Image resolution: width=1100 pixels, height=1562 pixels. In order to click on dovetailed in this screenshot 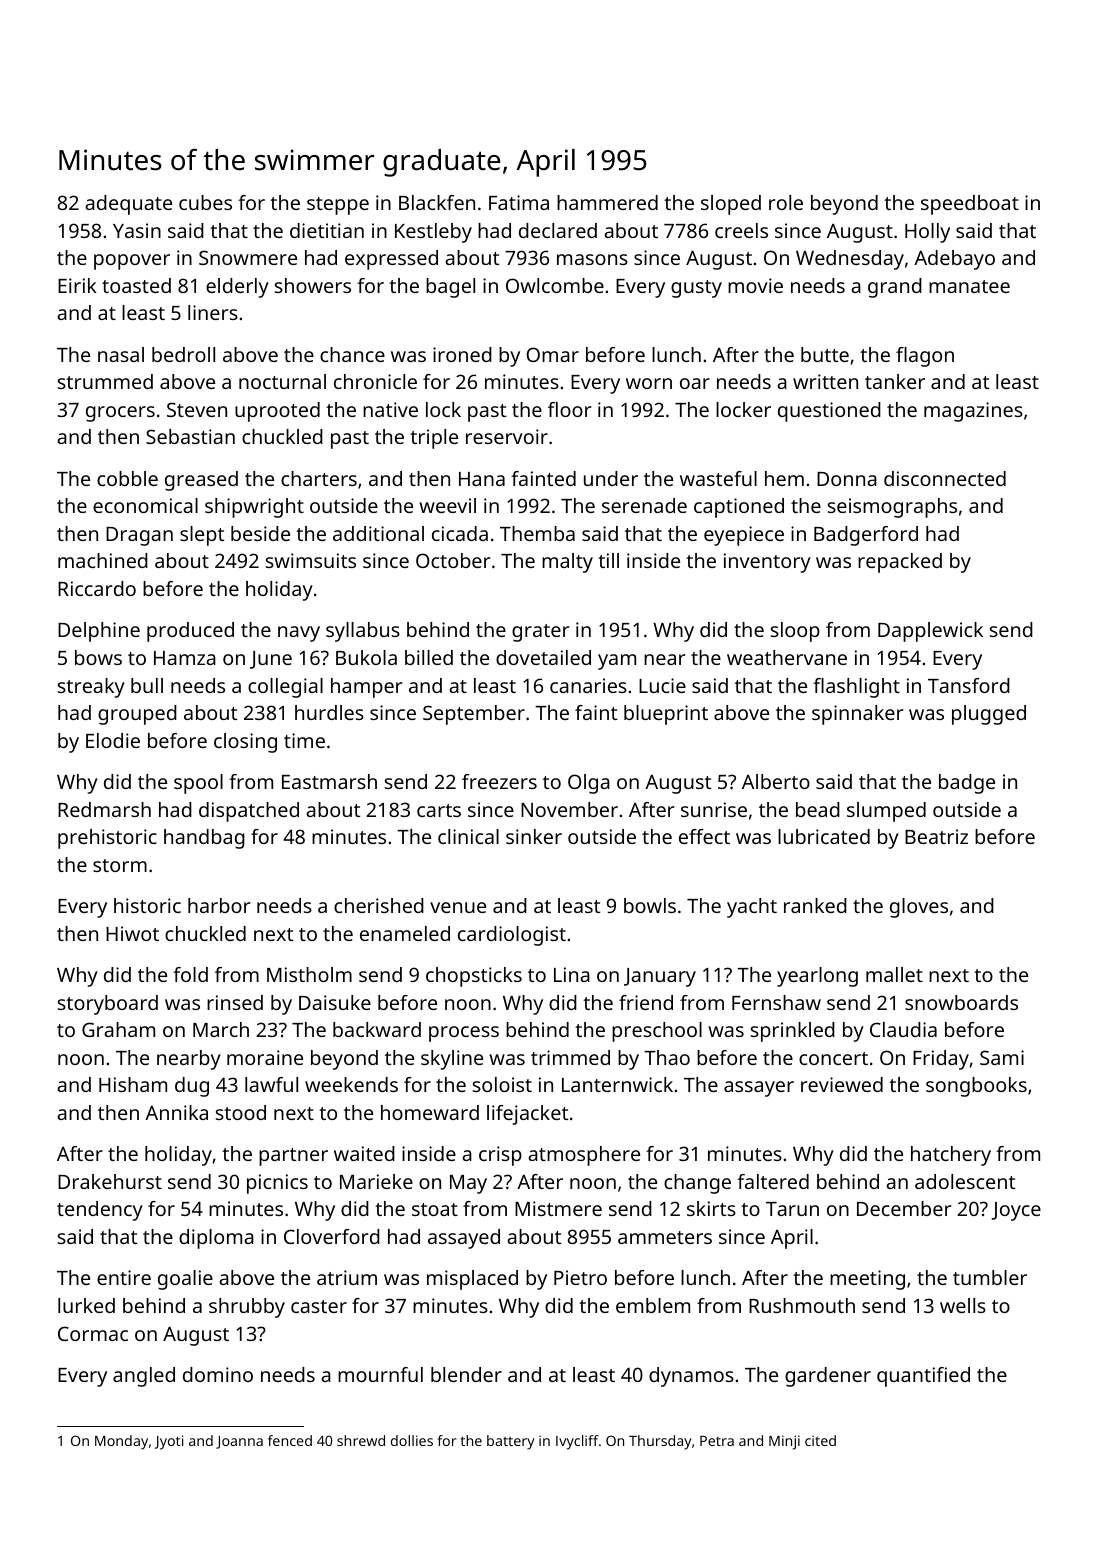, I will do `click(543, 657)`.
